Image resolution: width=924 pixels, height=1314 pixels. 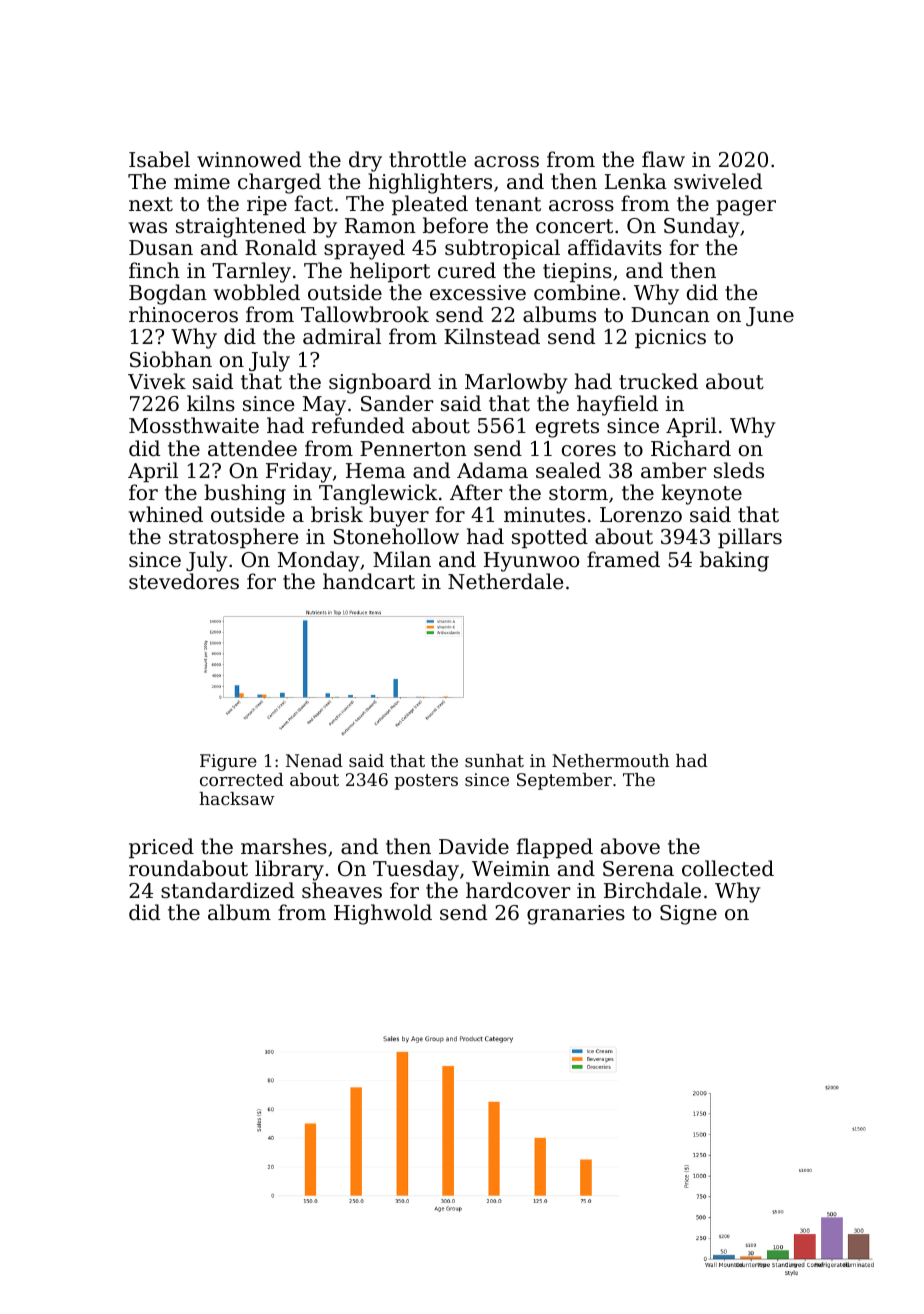 What do you see at coordinates (623, 559) in the document?
I see `framed` at bounding box center [623, 559].
